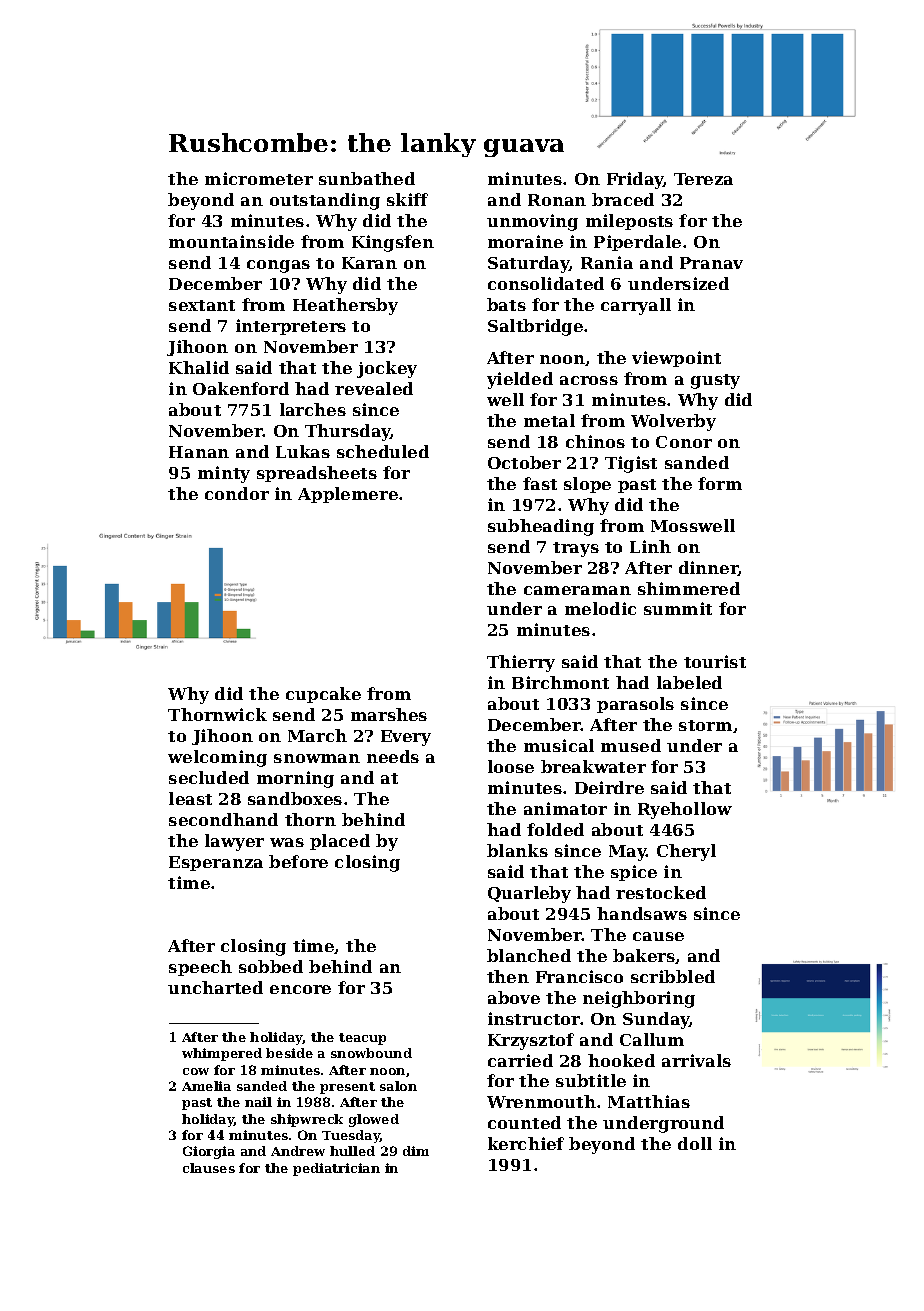 The image size is (924, 1311). Describe the element at coordinates (209, 1168) in the screenshot. I see `clauses` at that location.
